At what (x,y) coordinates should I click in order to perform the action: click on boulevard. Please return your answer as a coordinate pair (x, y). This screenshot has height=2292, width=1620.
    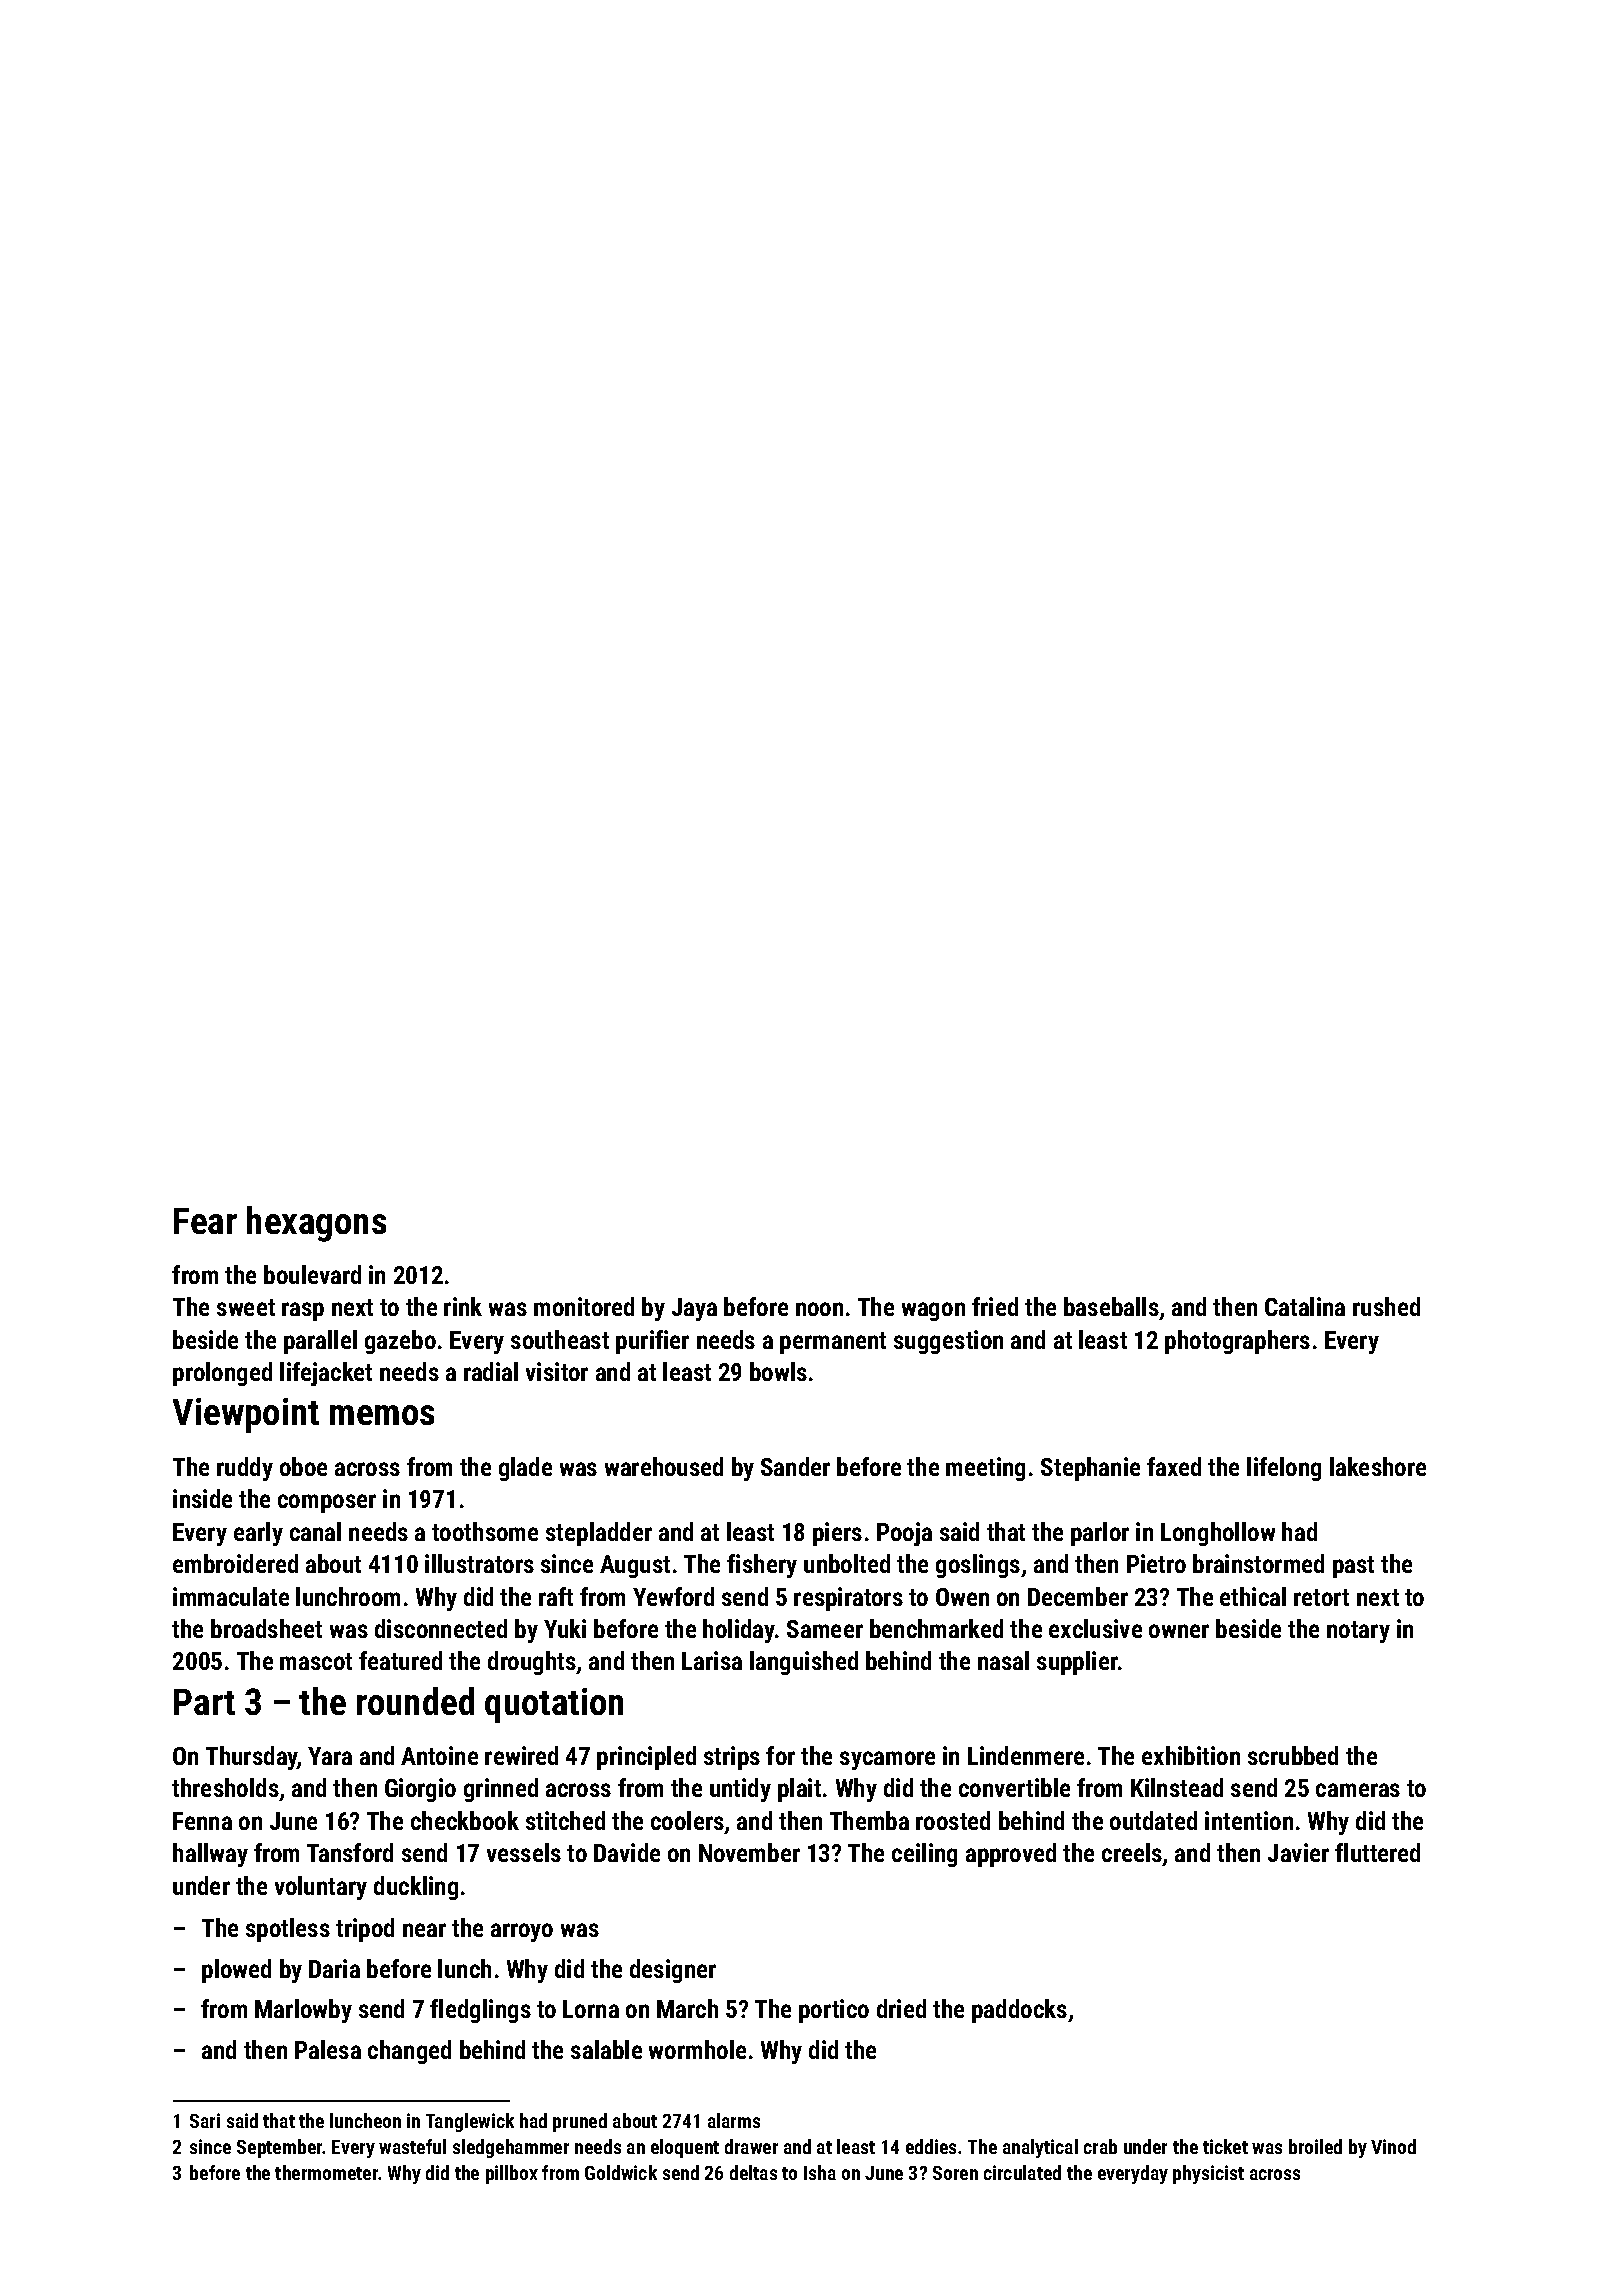
    Looking at the image, I should click on (312, 1274).
